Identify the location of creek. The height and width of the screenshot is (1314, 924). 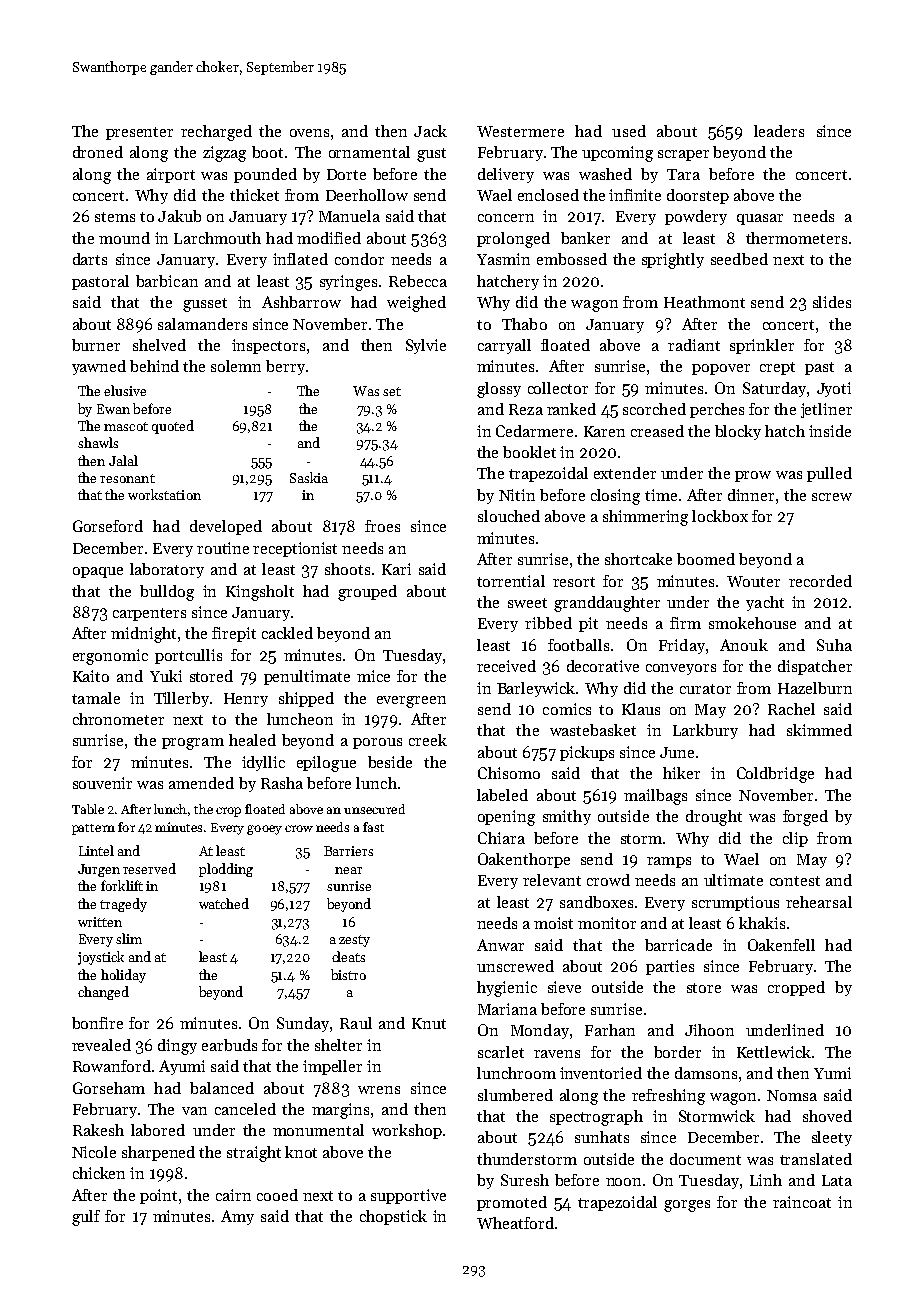
(428, 740).
